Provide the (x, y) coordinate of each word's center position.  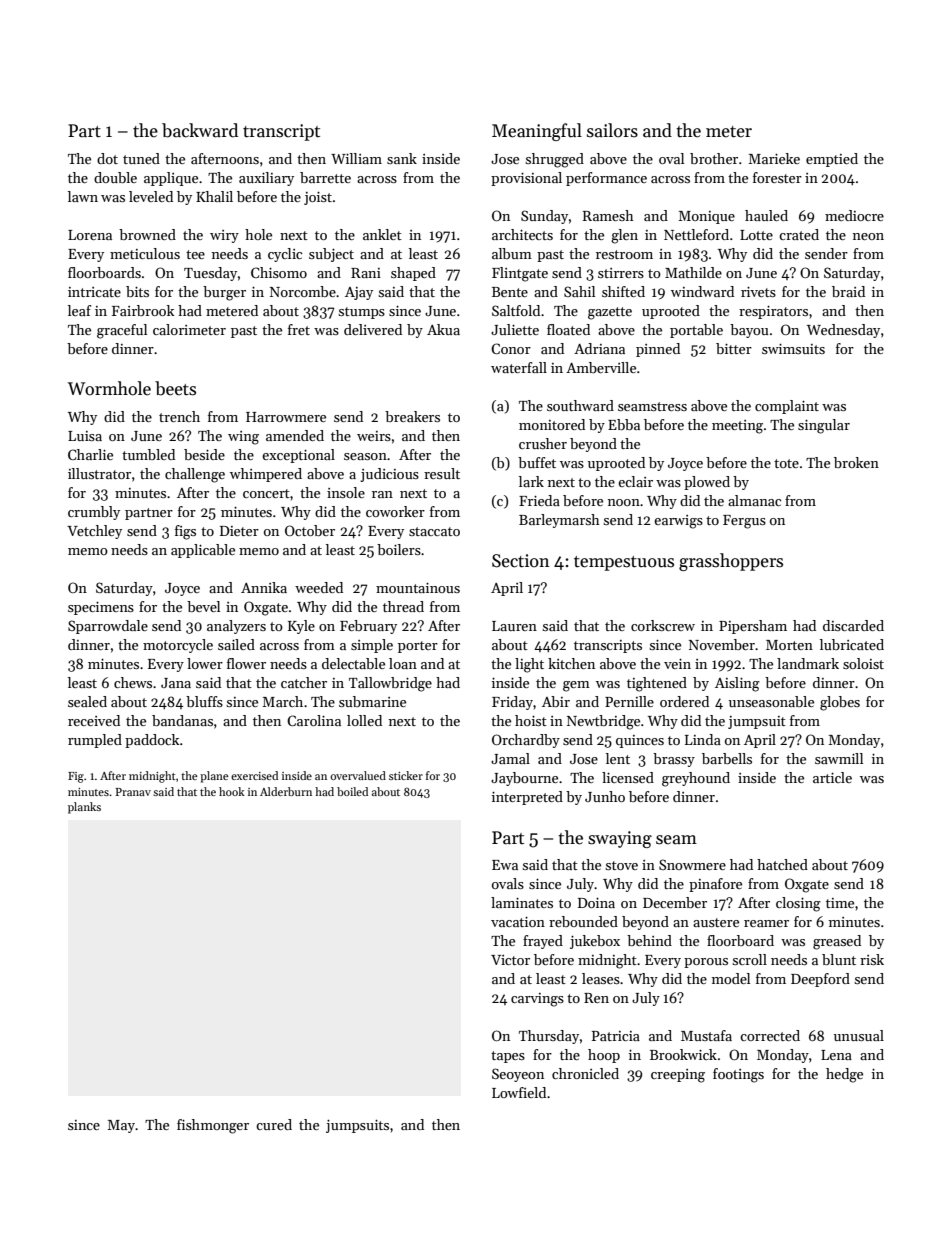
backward (200, 130)
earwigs (678, 522)
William (356, 158)
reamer (766, 923)
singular (824, 426)
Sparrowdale (108, 627)
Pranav (133, 792)
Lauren (514, 626)
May (121, 1126)
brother (714, 158)
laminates (522, 902)
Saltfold (516, 310)
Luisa (85, 436)
